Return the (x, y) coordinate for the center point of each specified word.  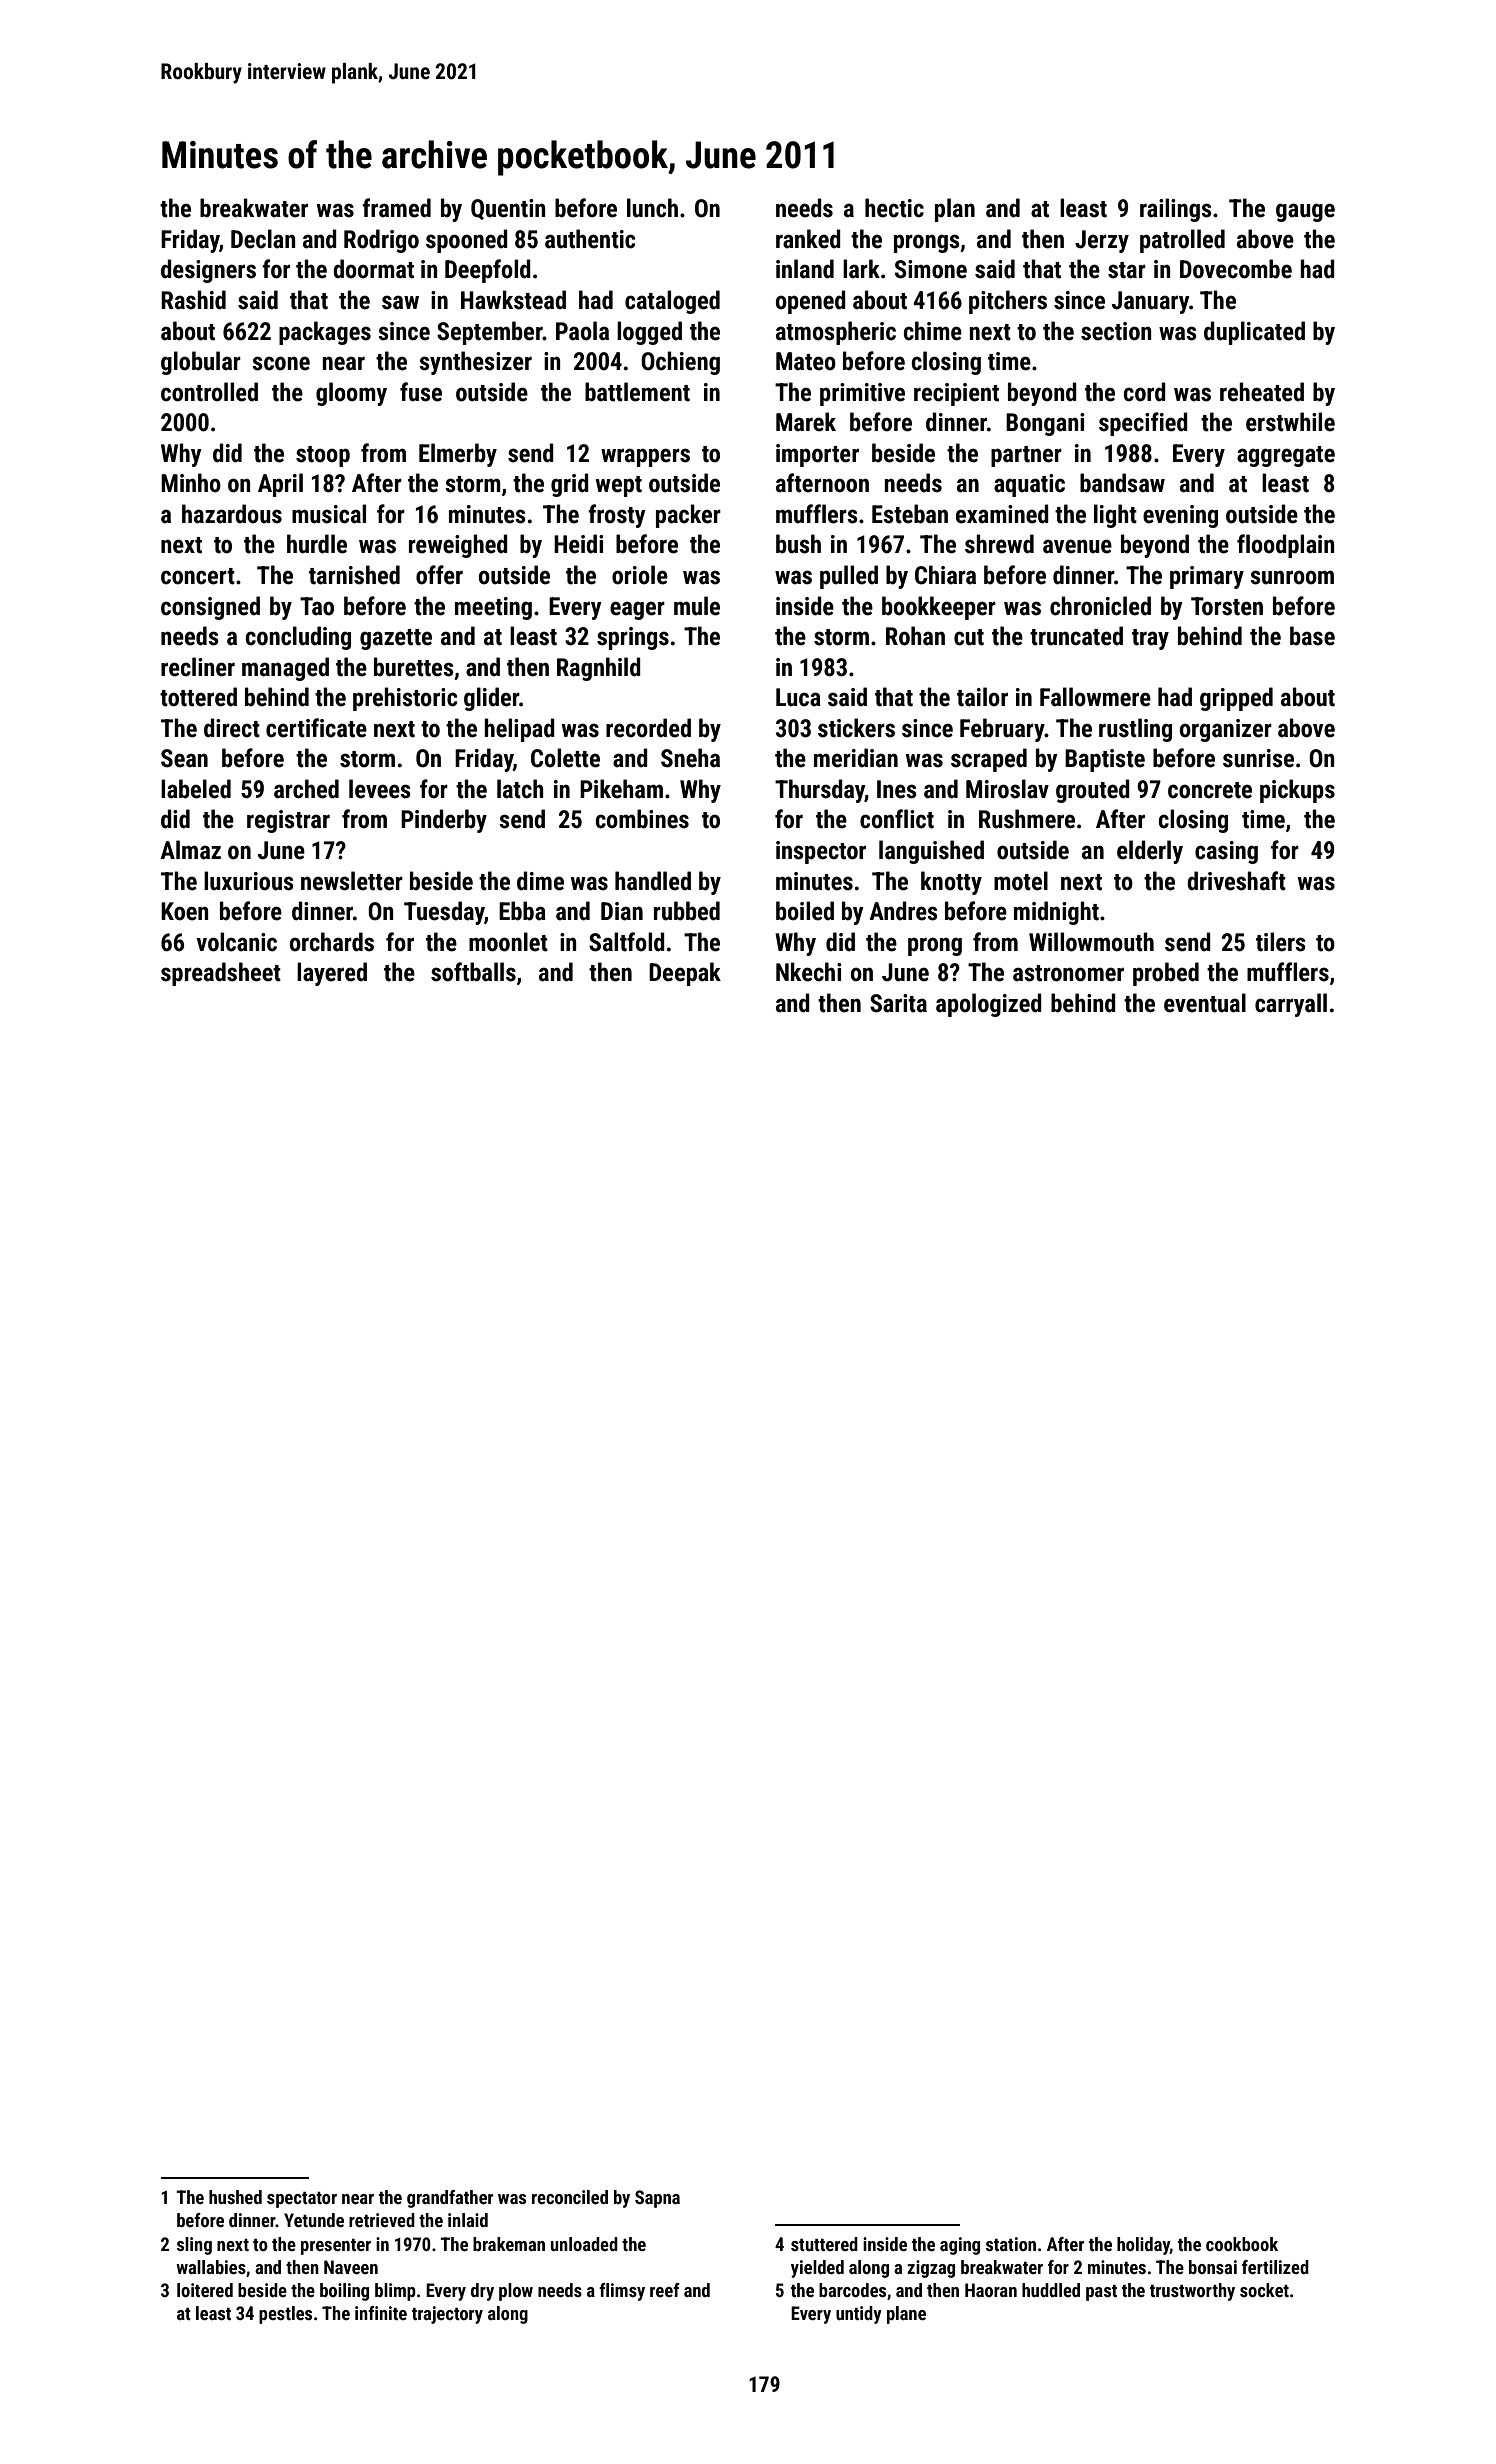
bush (798, 544)
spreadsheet (221, 974)
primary (1207, 577)
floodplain (1286, 546)
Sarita (898, 1003)
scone (281, 363)
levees (380, 789)
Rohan (915, 636)
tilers (1281, 942)
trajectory (447, 2315)
